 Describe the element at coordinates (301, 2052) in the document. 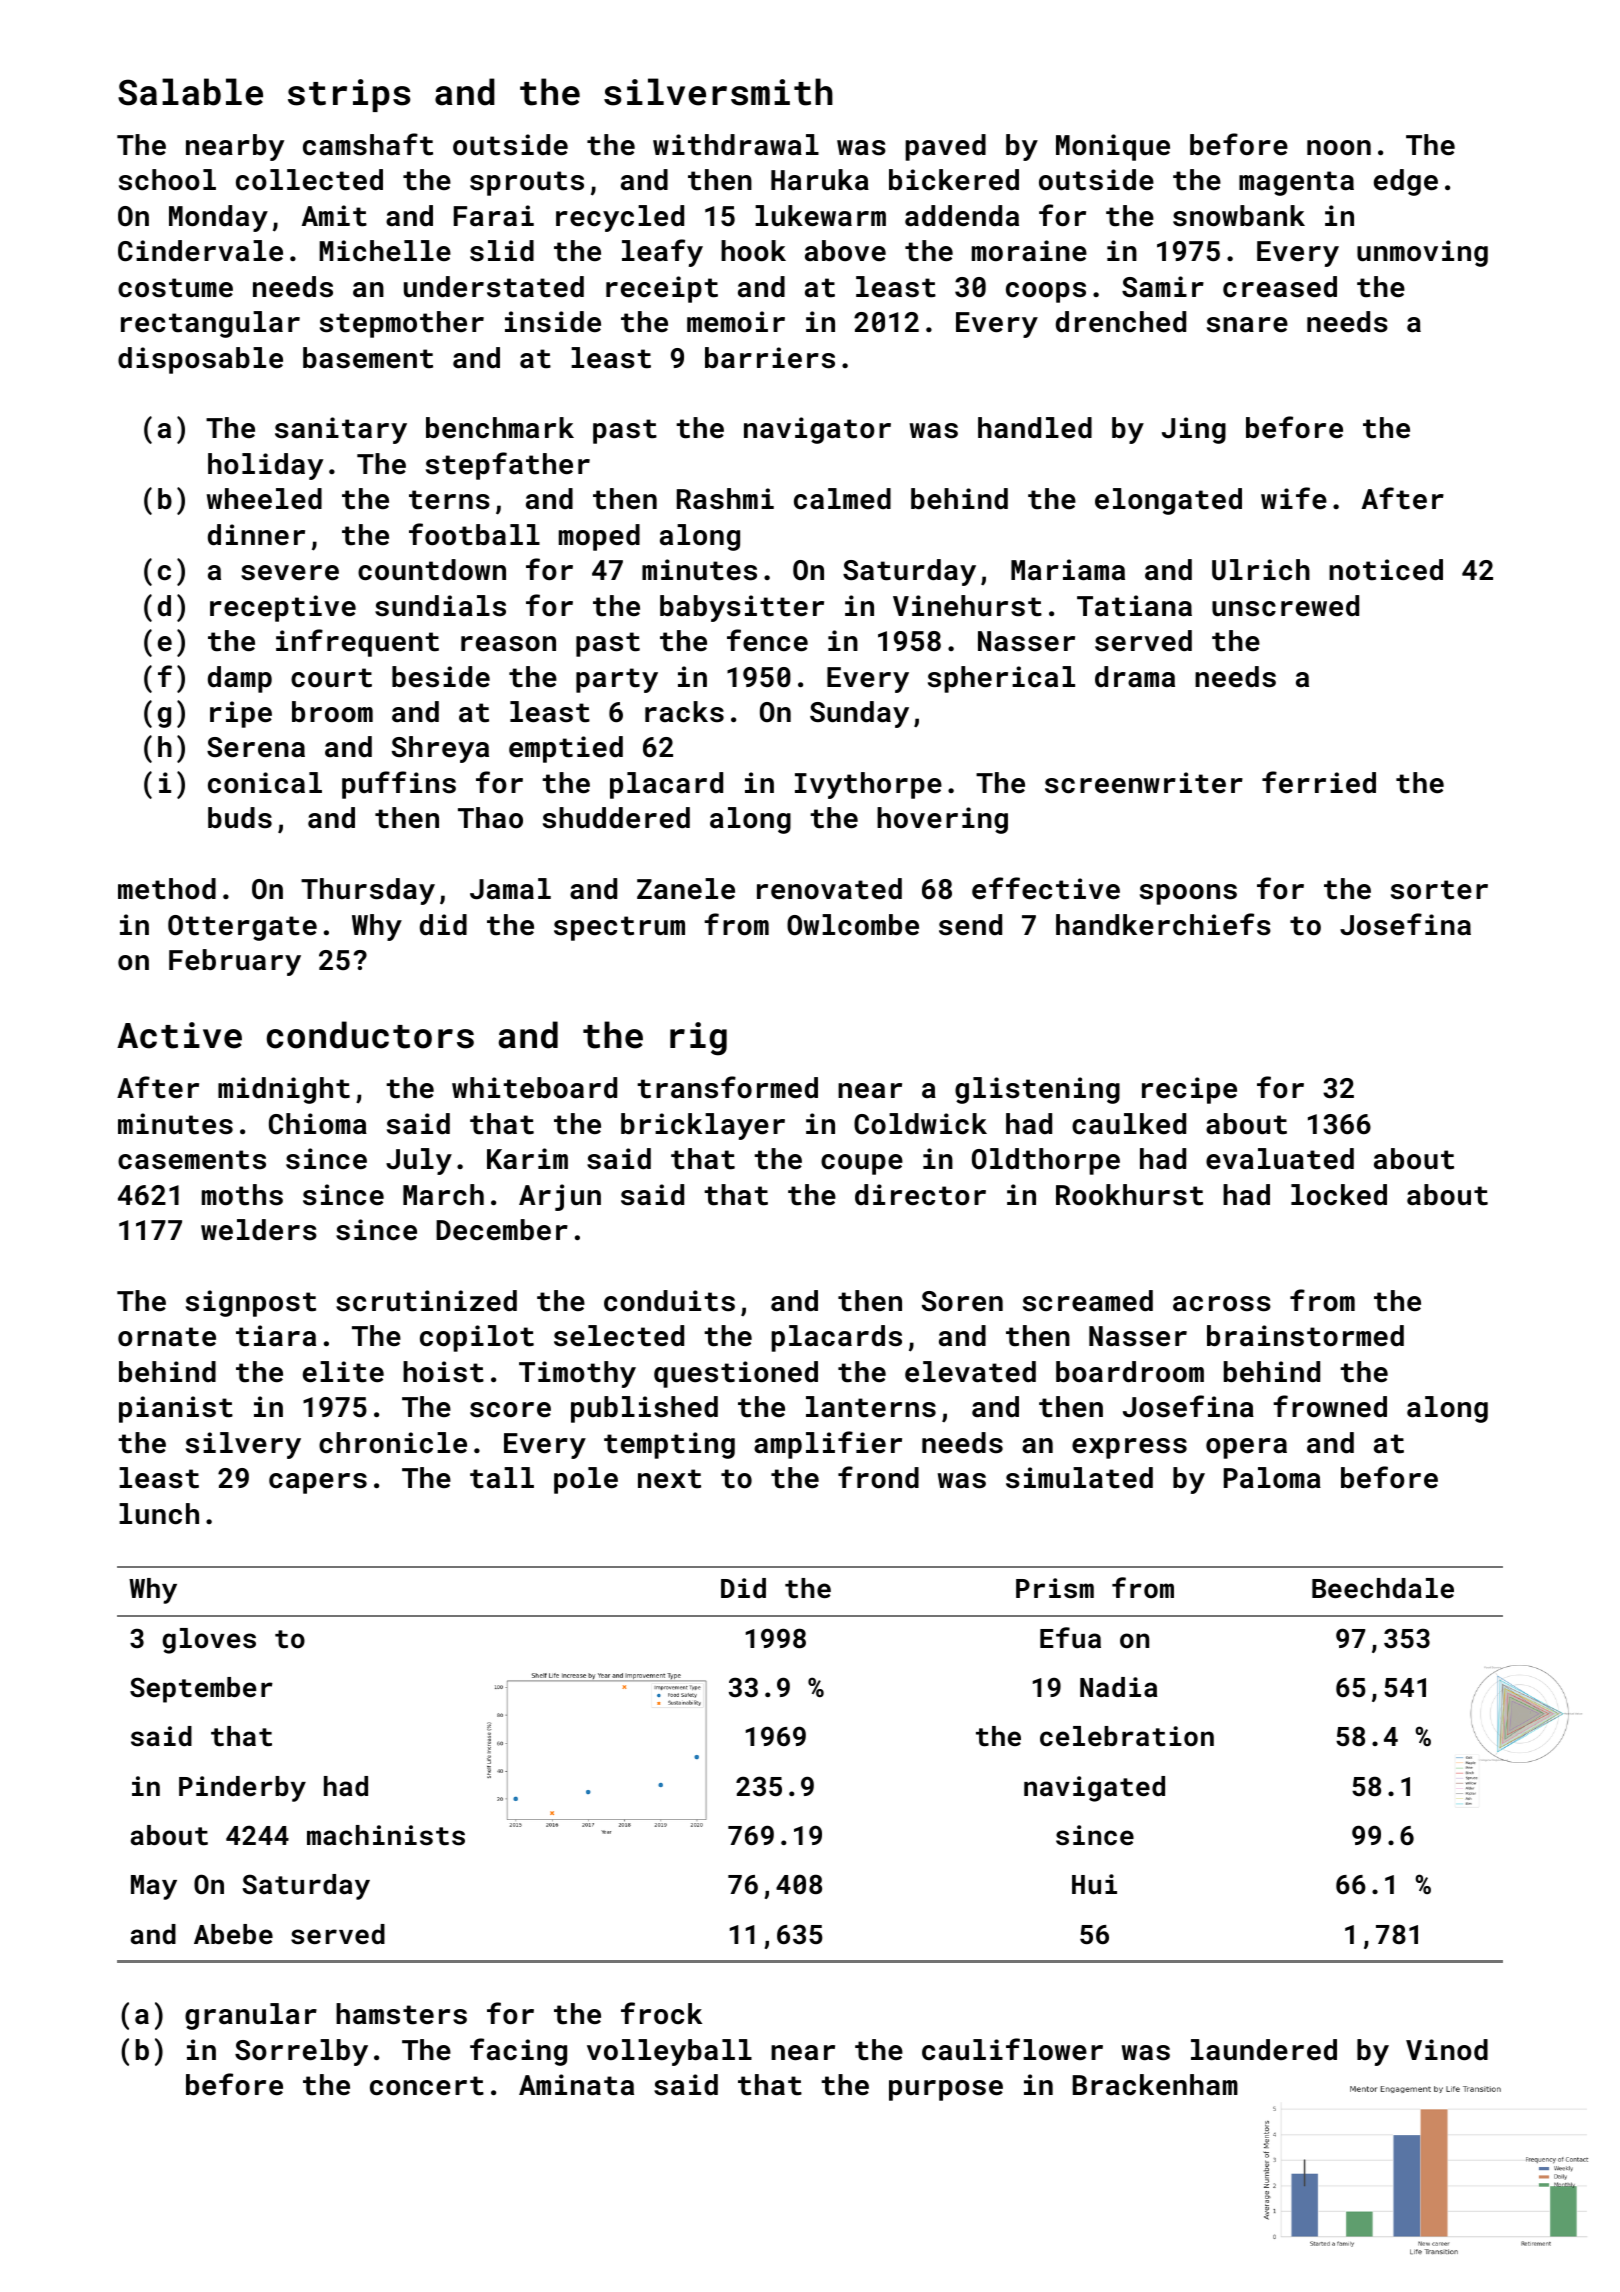

I see `Sorrelby` at that location.
